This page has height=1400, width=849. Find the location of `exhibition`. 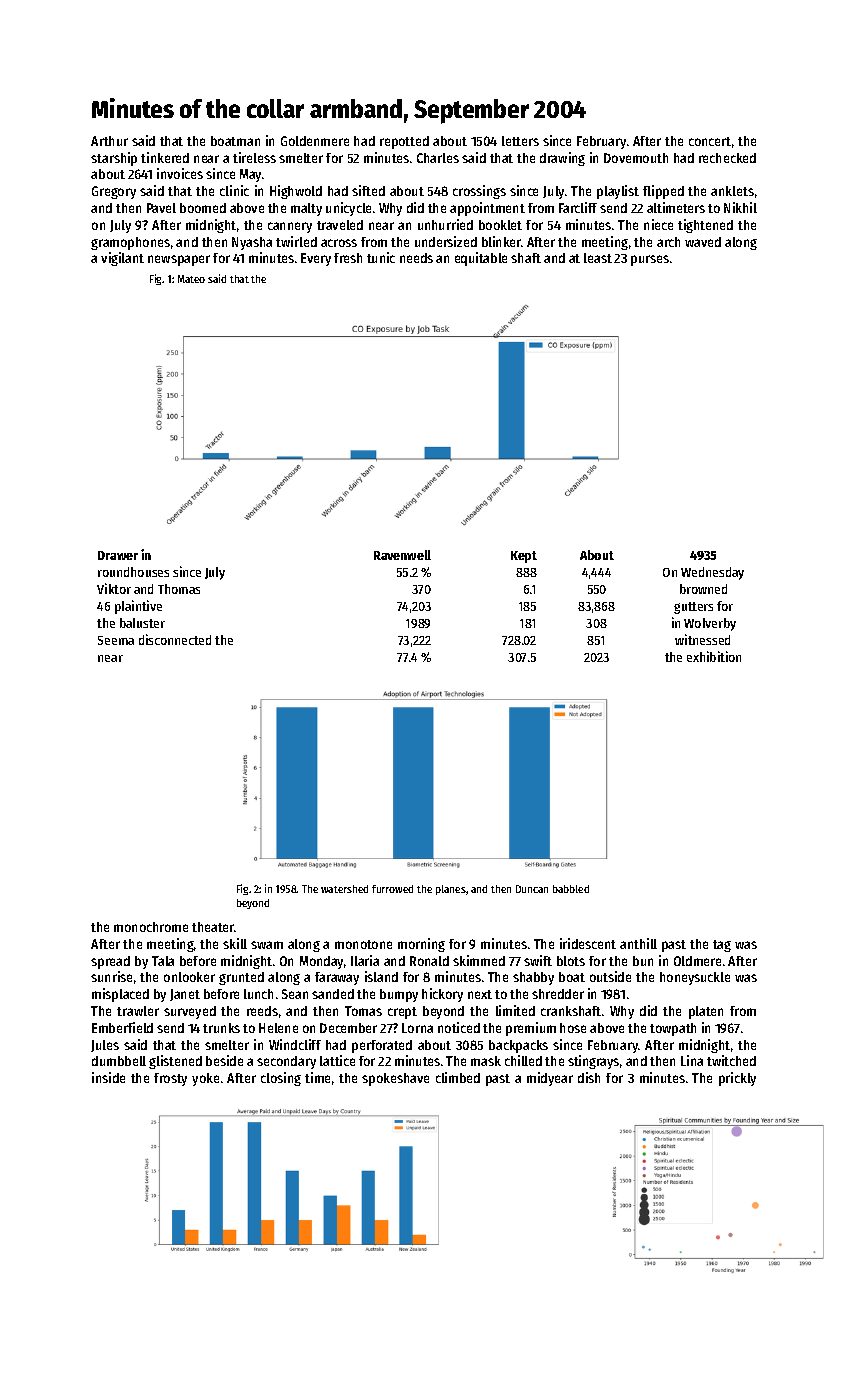

exhibition is located at coordinates (714, 656).
